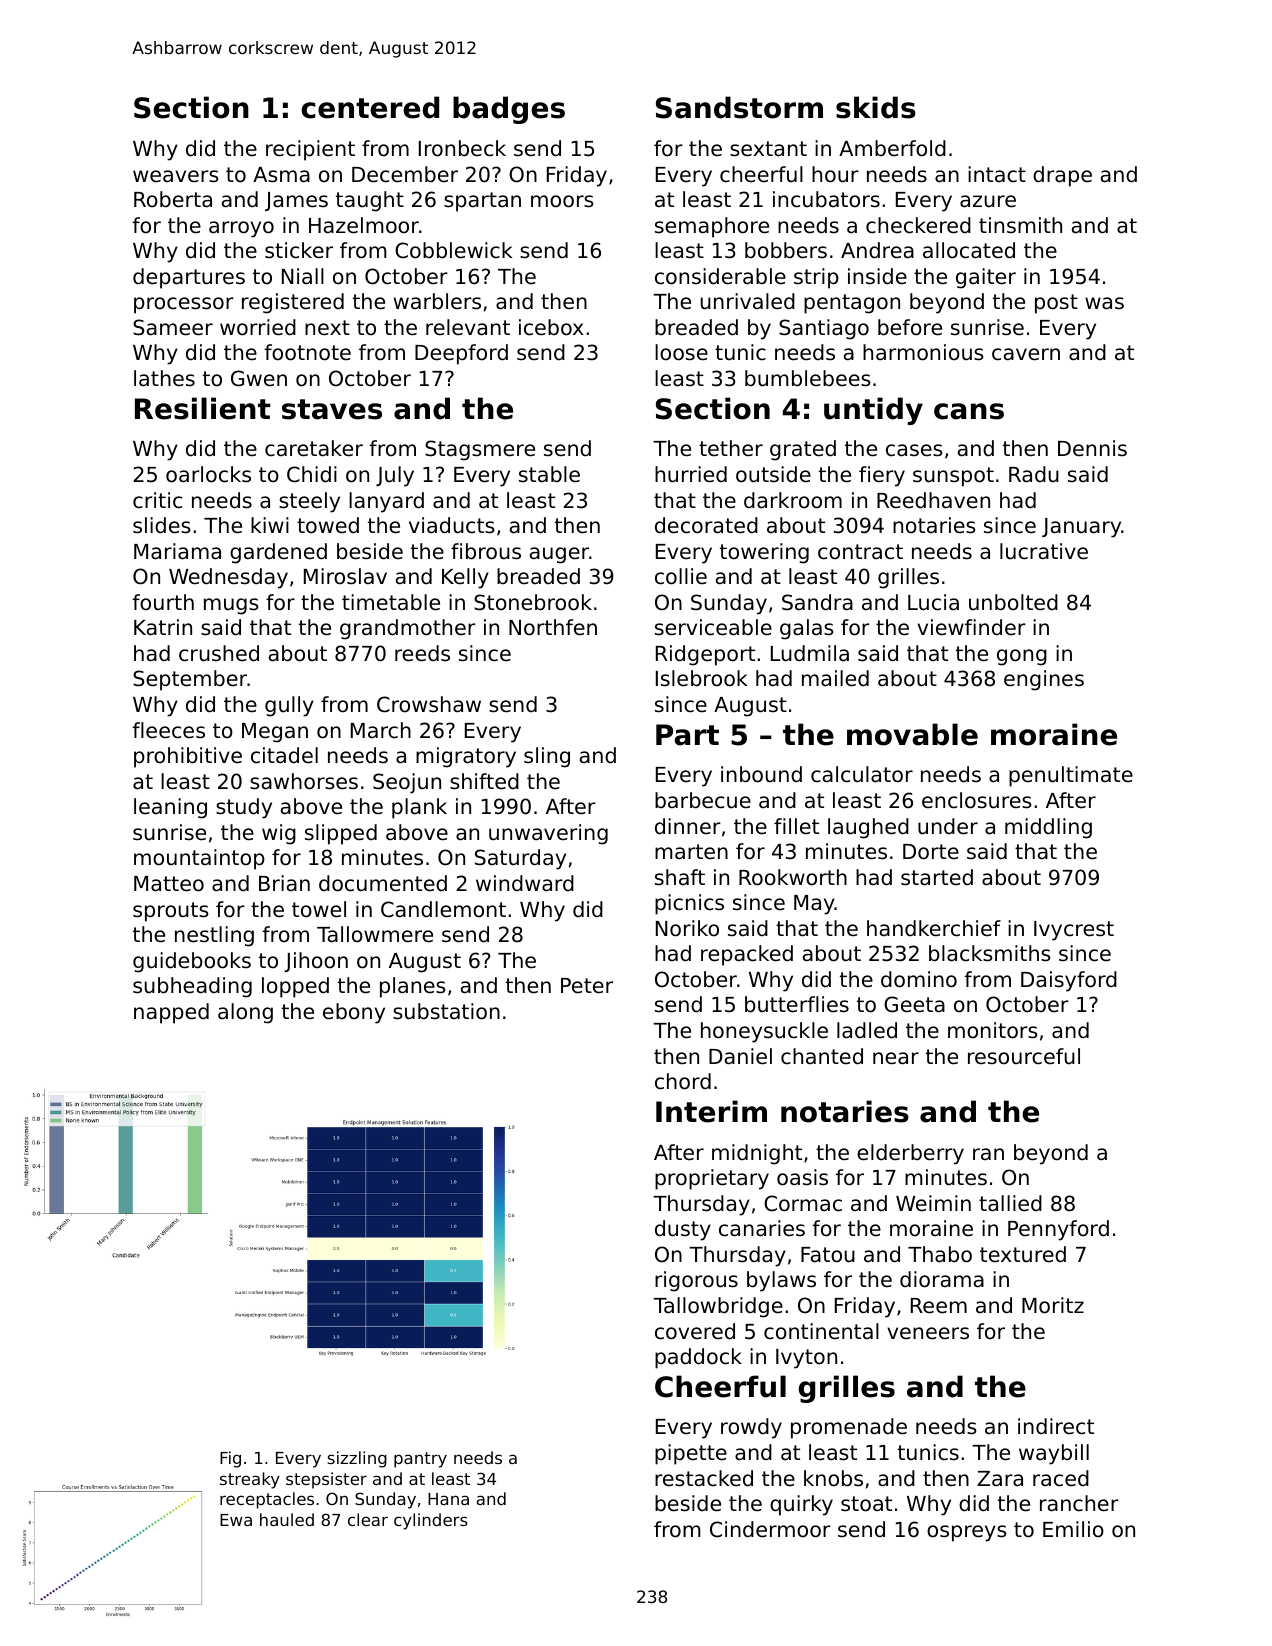 This screenshot has width=1272, height=1646. I want to click on penultimate, so click(1071, 776).
